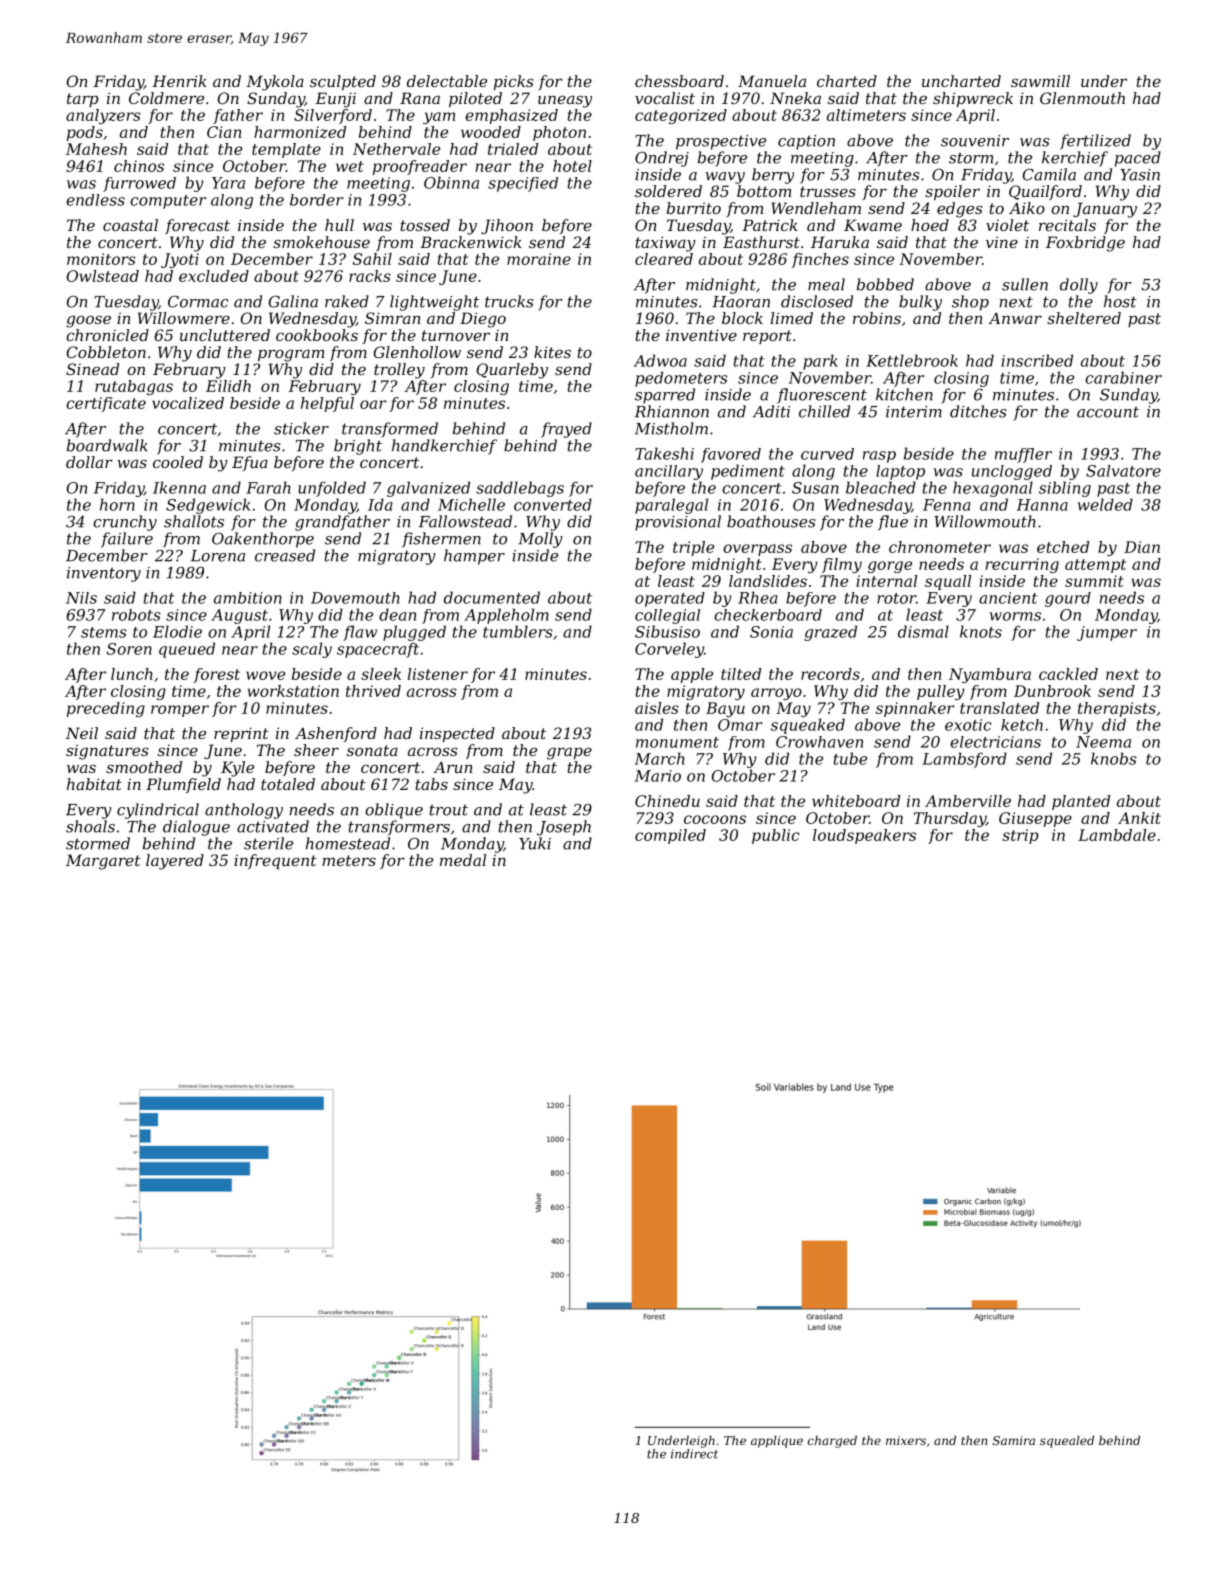  What do you see at coordinates (832, 1442) in the screenshot?
I see `charged` at bounding box center [832, 1442].
